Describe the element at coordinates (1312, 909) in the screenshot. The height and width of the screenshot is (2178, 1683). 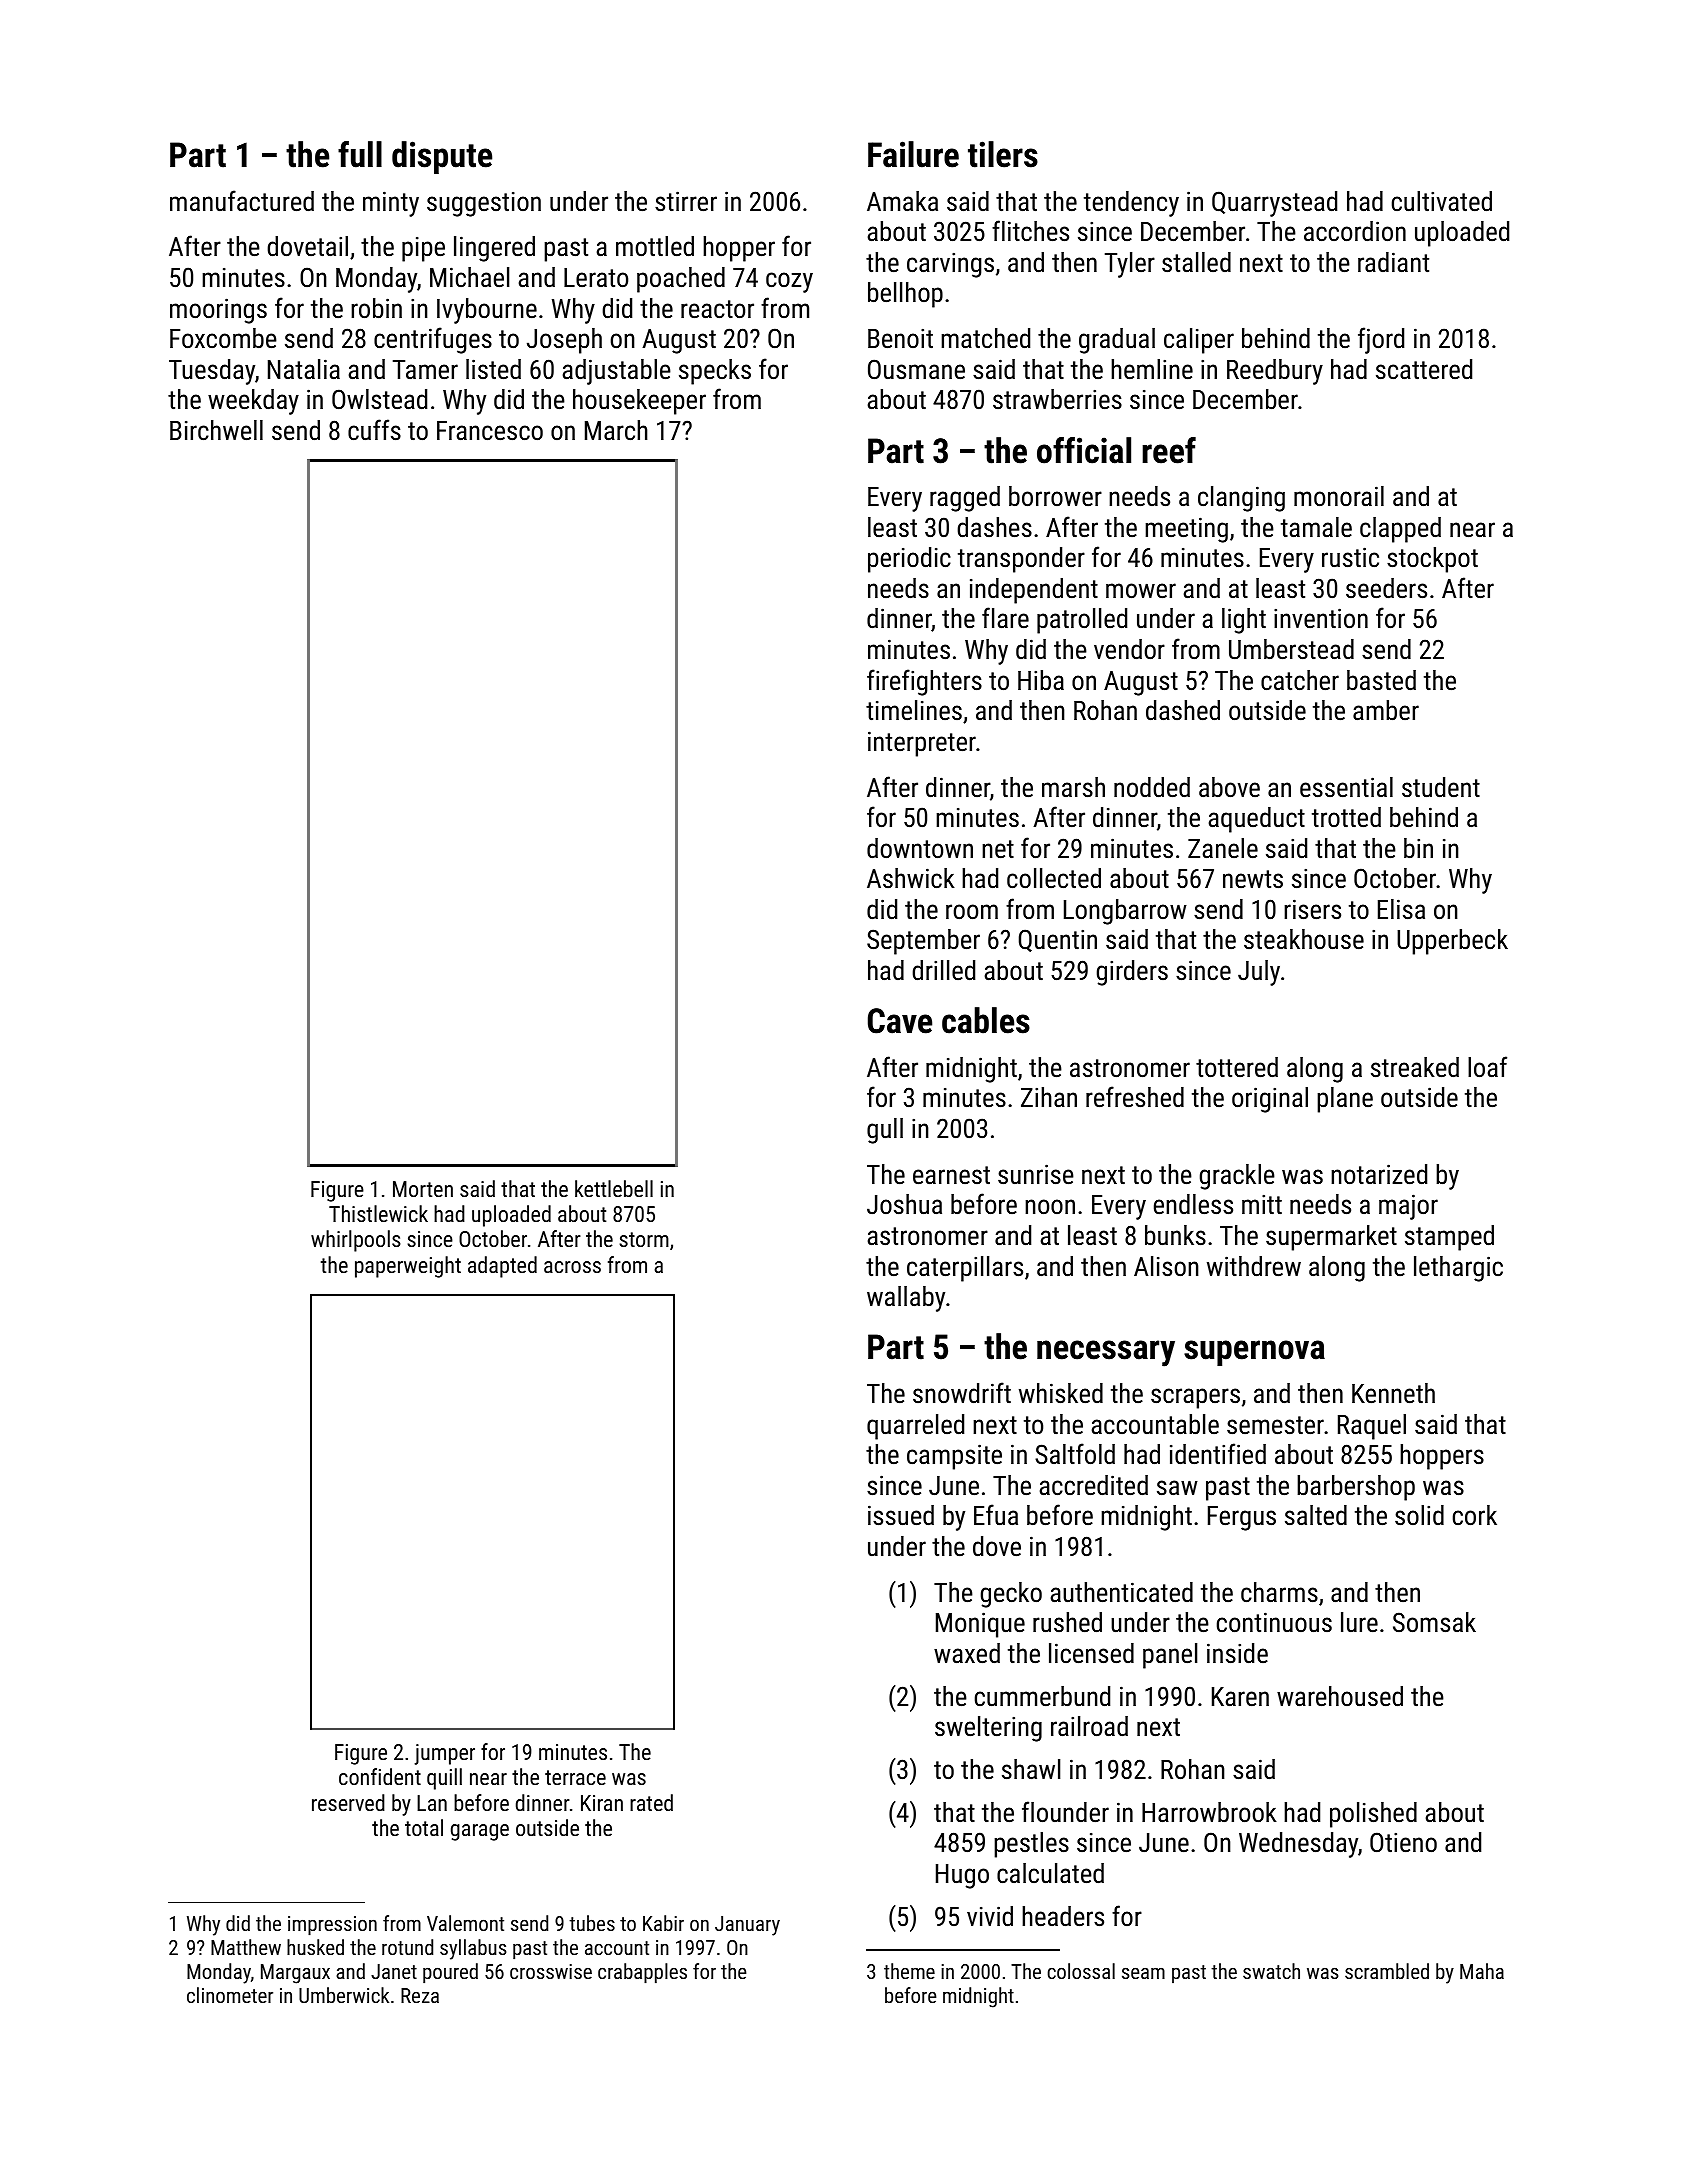
I see `risers` at that location.
